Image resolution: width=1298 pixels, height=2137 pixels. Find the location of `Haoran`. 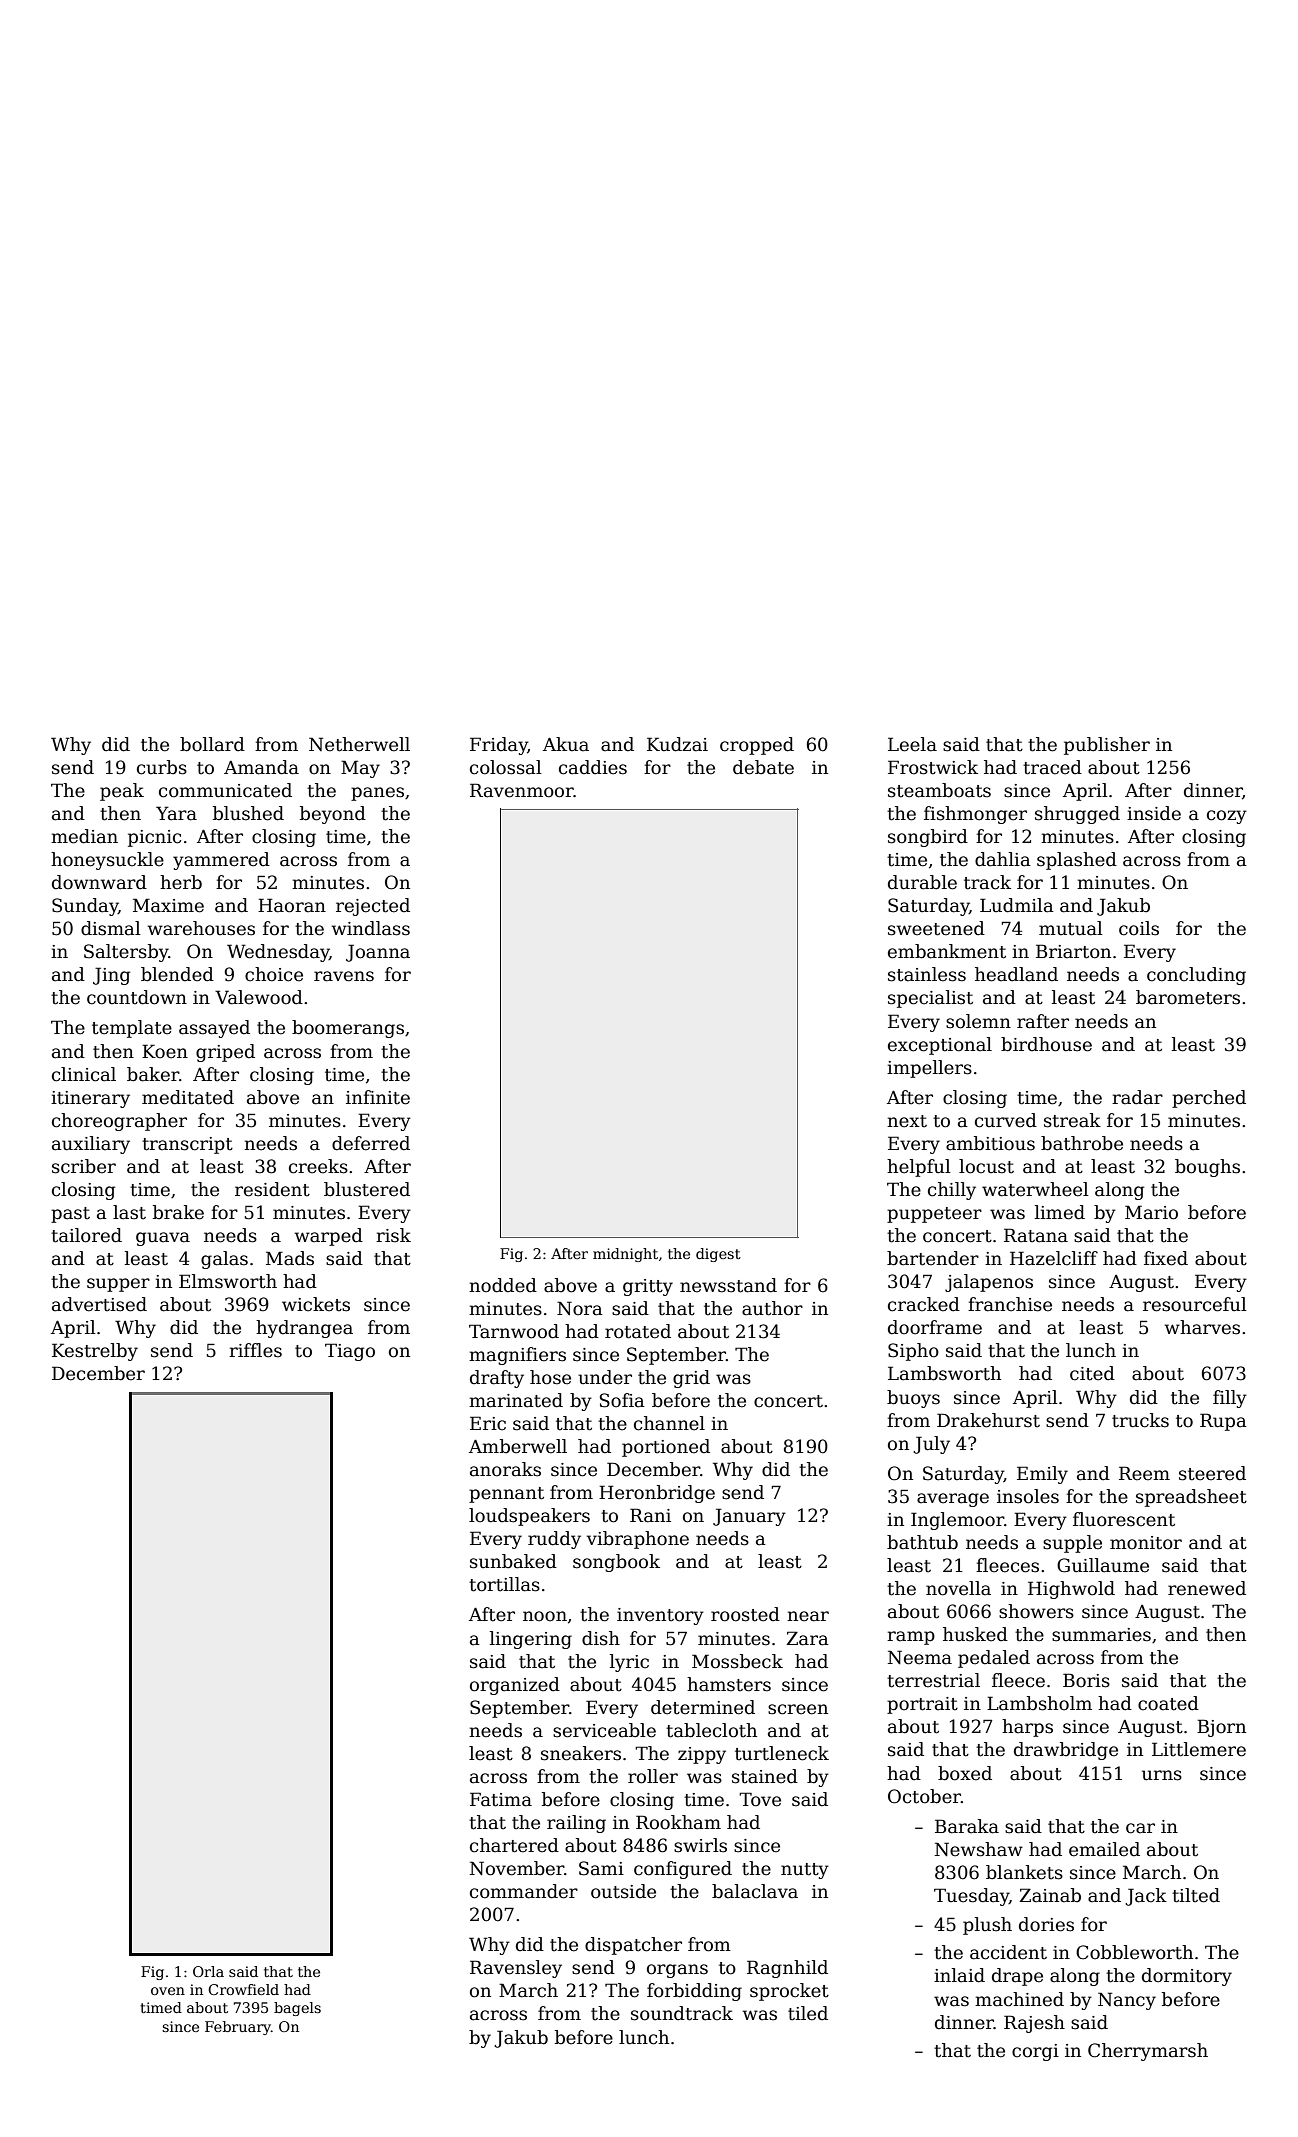

Haoran is located at coordinates (292, 905).
